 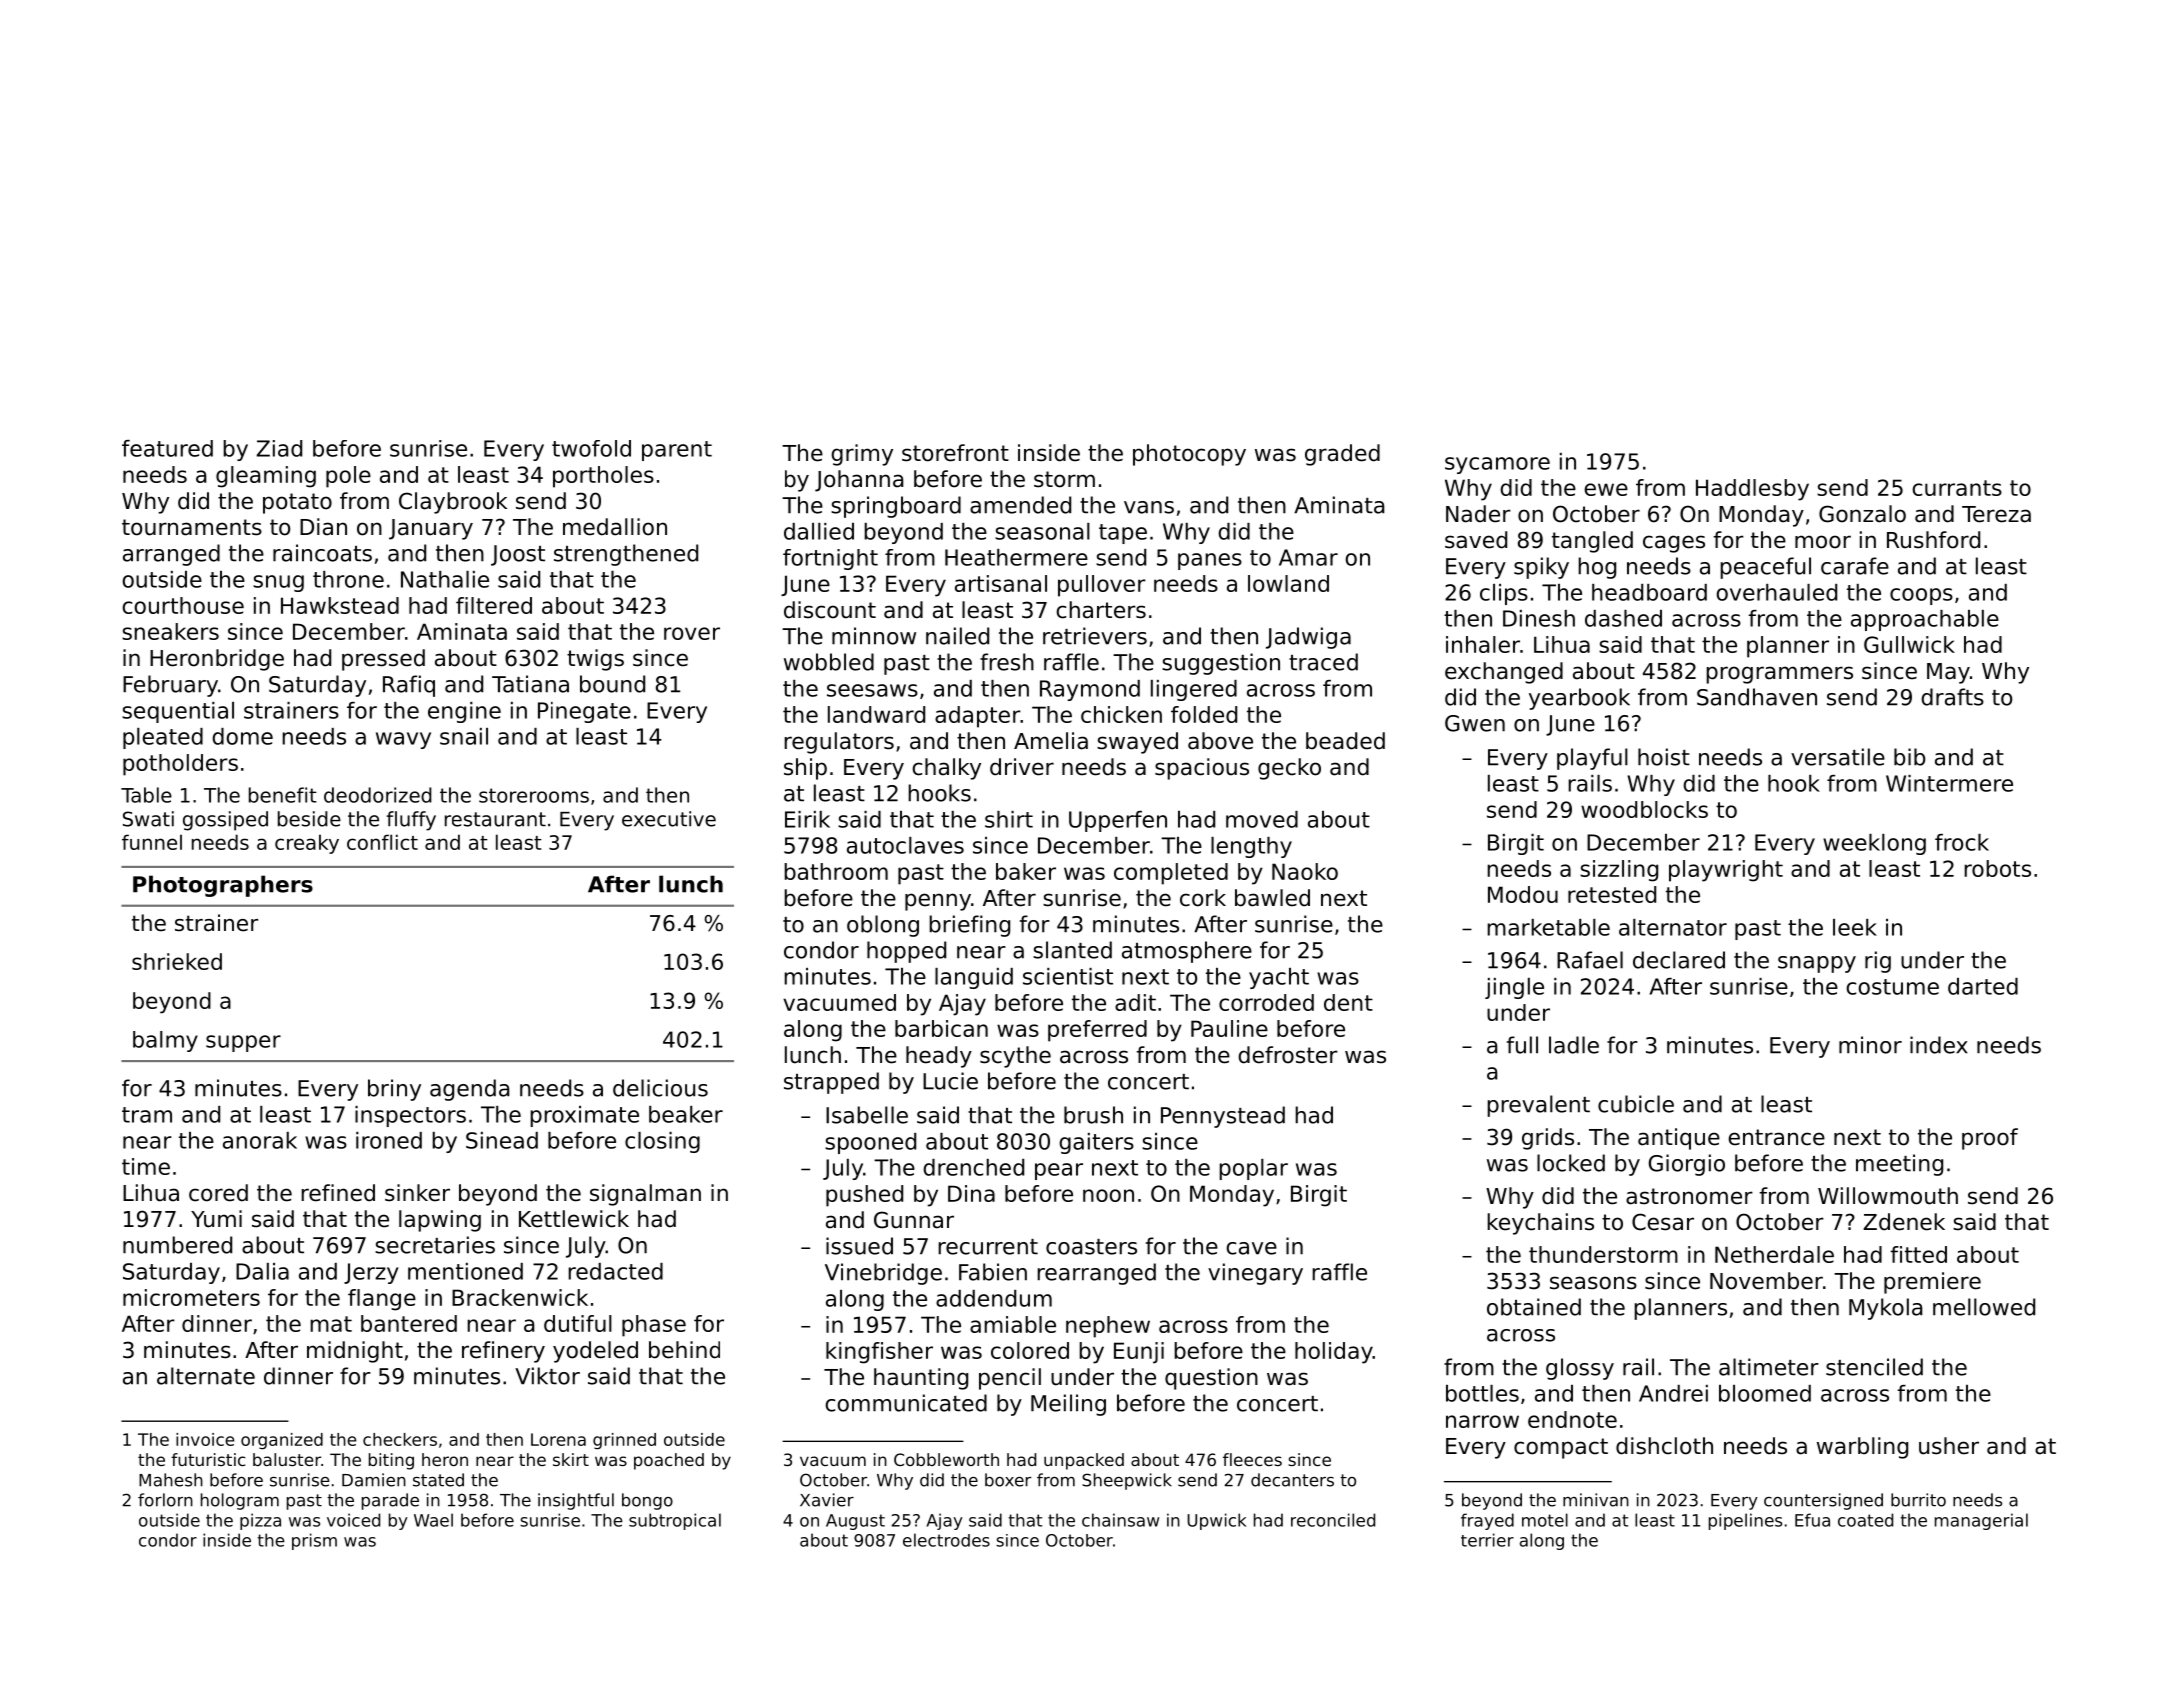 What do you see at coordinates (1262, 819) in the screenshot?
I see `moved` at bounding box center [1262, 819].
